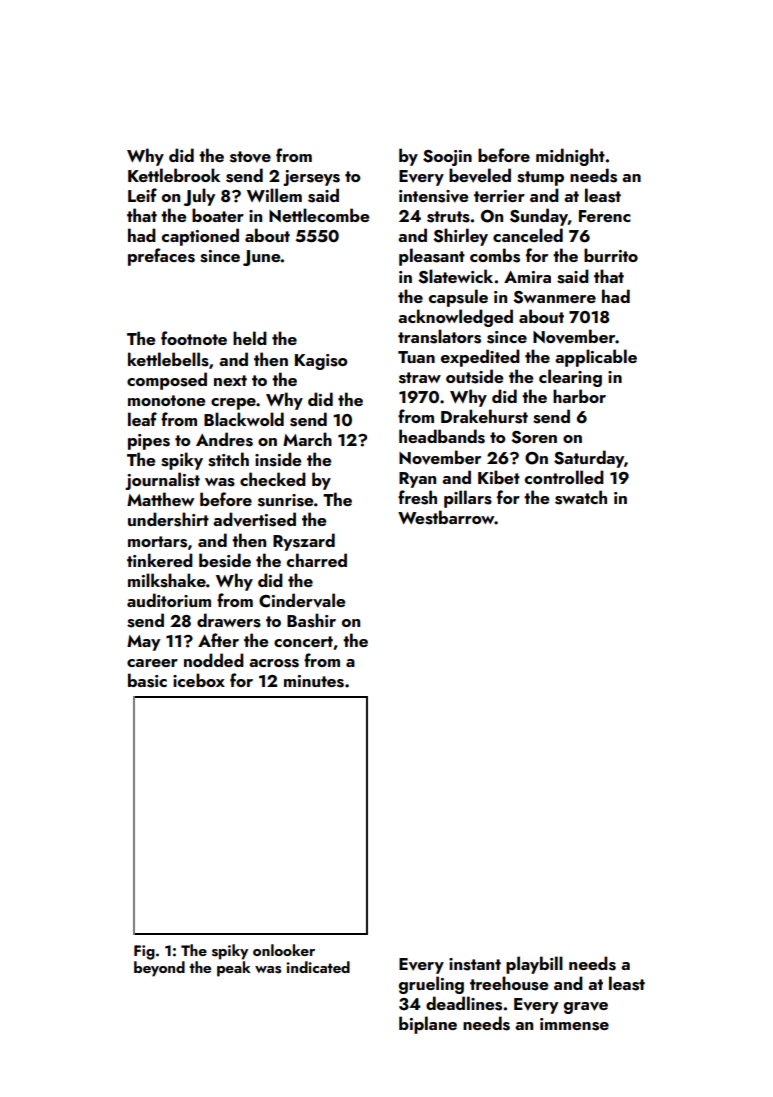 This screenshot has width=773, height=1097. What do you see at coordinates (321, 362) in the screenshot?
I see `Kagiso` at bounding box center [321, 362].
